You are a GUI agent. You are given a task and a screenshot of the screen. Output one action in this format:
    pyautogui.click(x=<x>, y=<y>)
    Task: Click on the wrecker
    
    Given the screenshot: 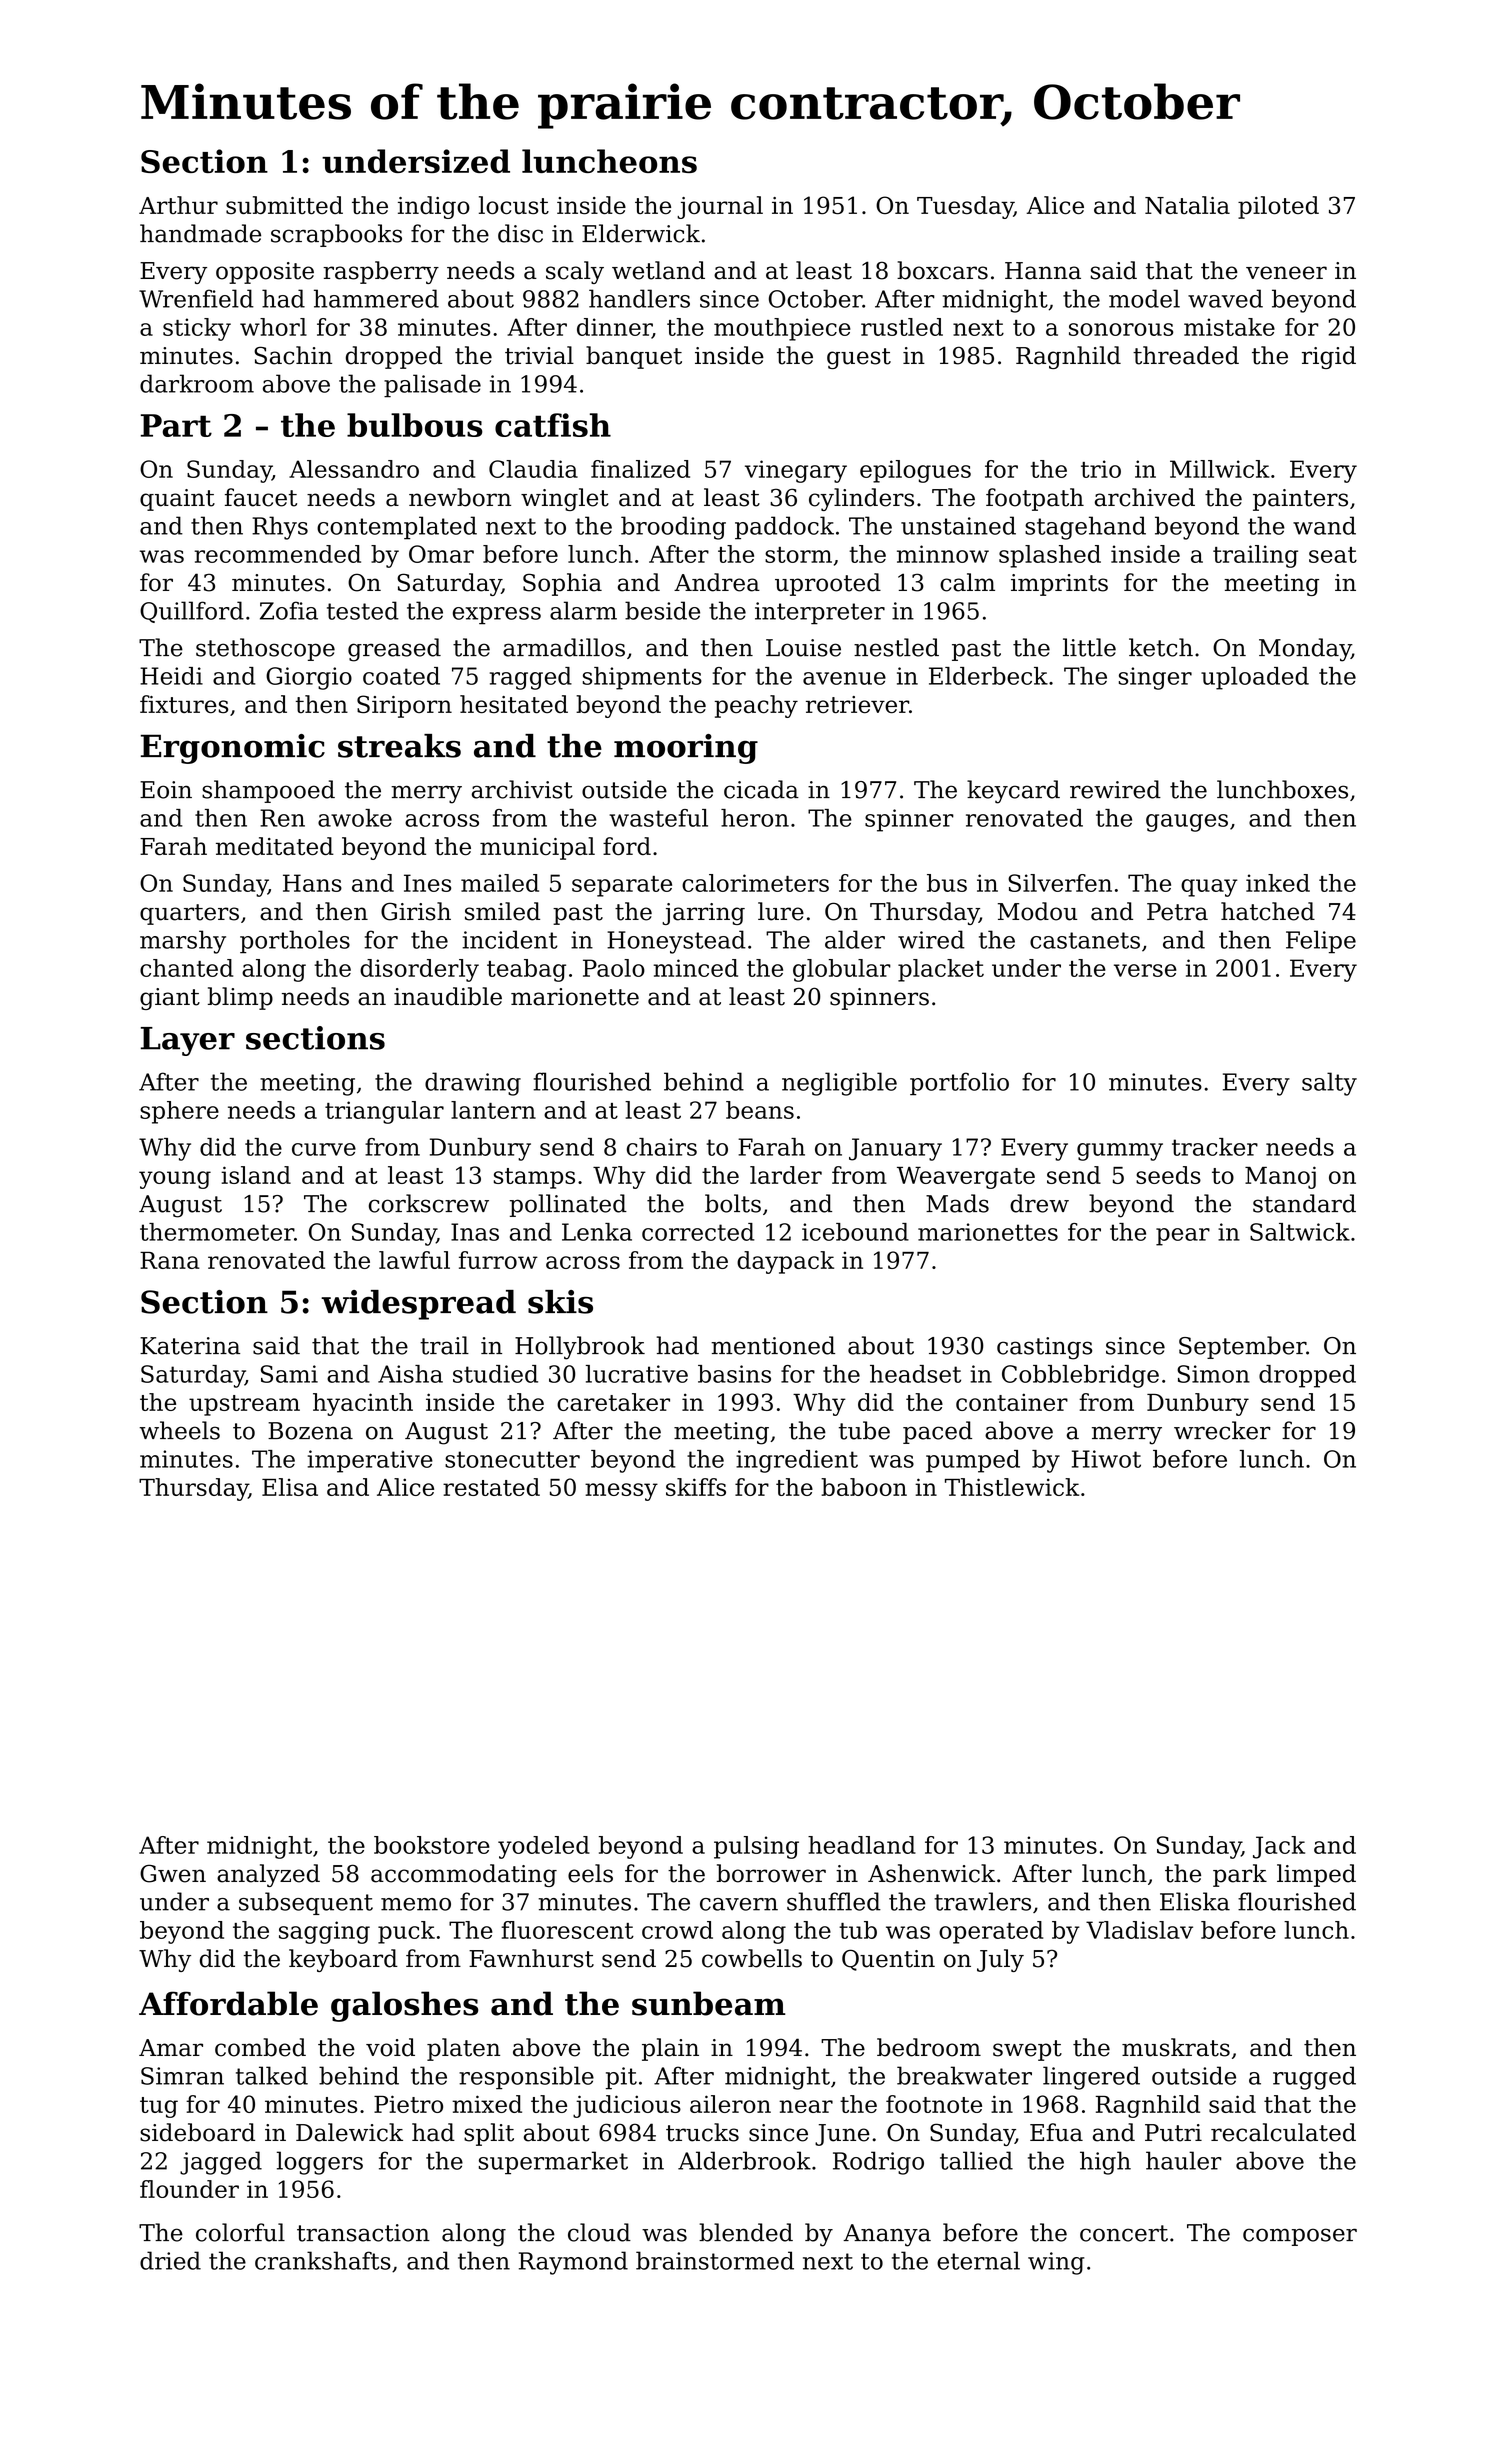 What is the action you would take?
    pyautogui.click(x=1222, y=1430)
